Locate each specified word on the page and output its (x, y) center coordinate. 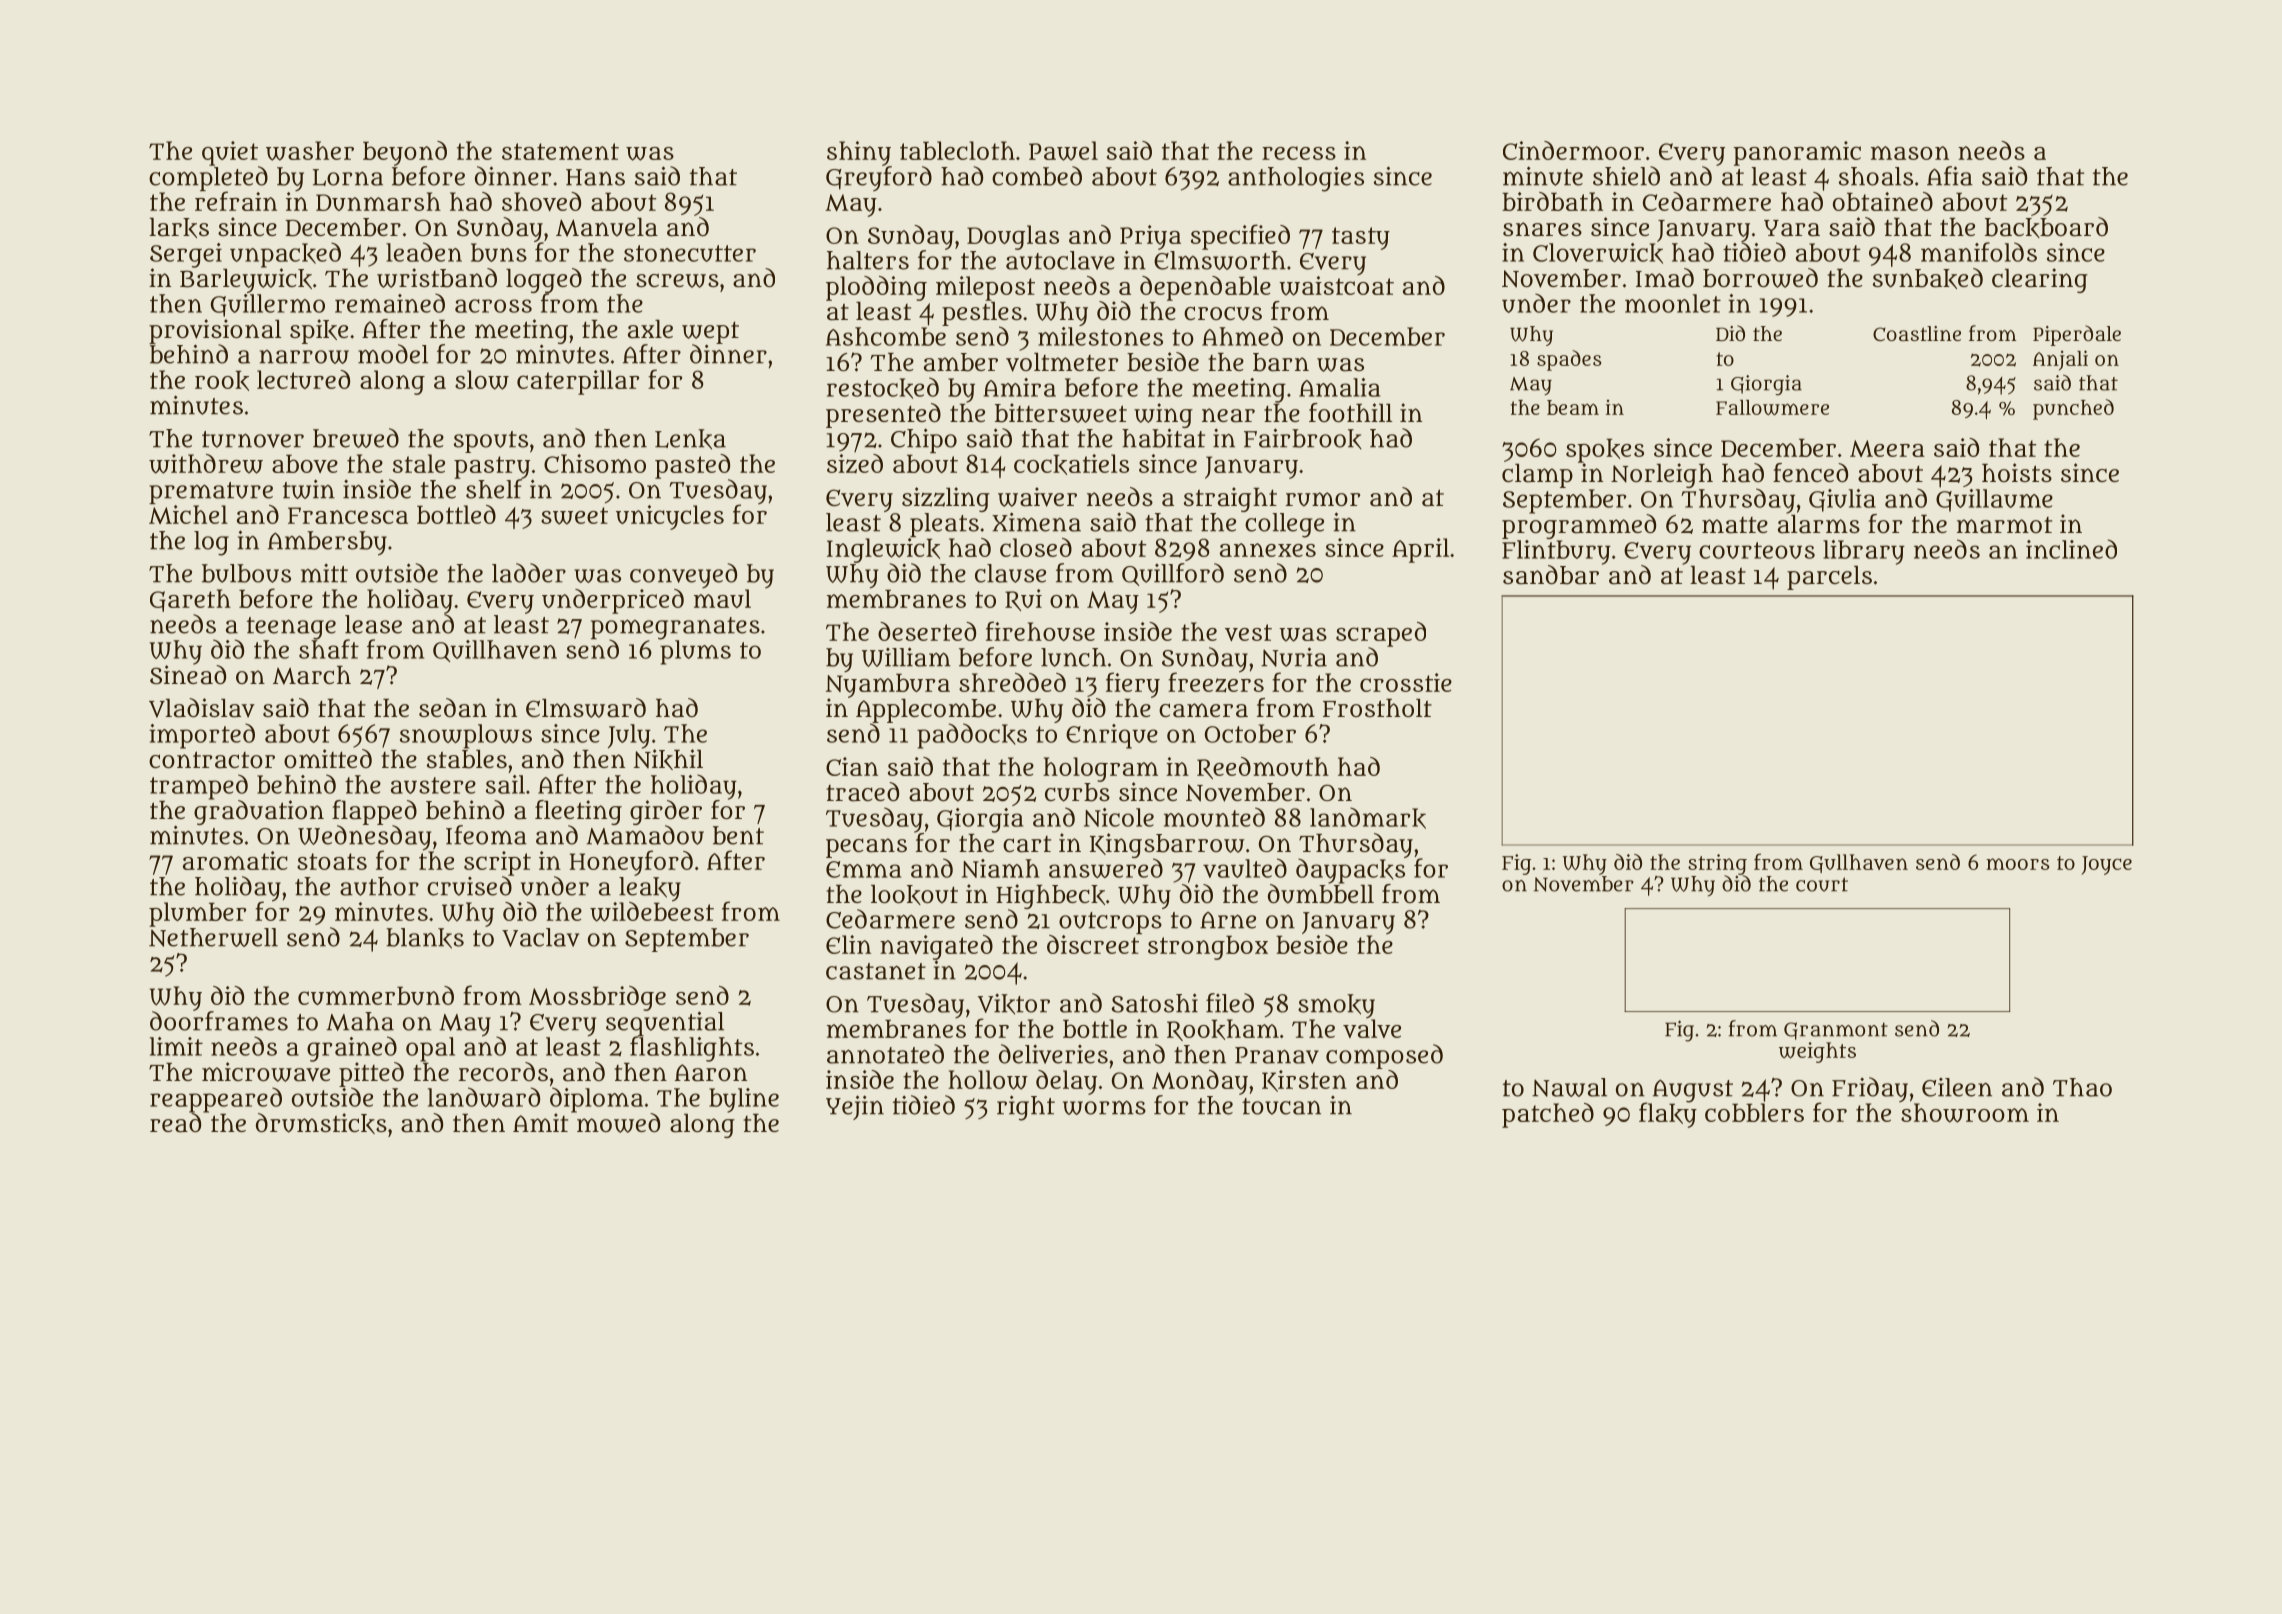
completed (208, 178)
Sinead (188, 675)
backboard (2046, 227)
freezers (1216, 682)
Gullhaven (1859, 863)
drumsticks (321, 1123)
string (1717, 864)
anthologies (1296, 179)
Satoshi (1155, 1003)
